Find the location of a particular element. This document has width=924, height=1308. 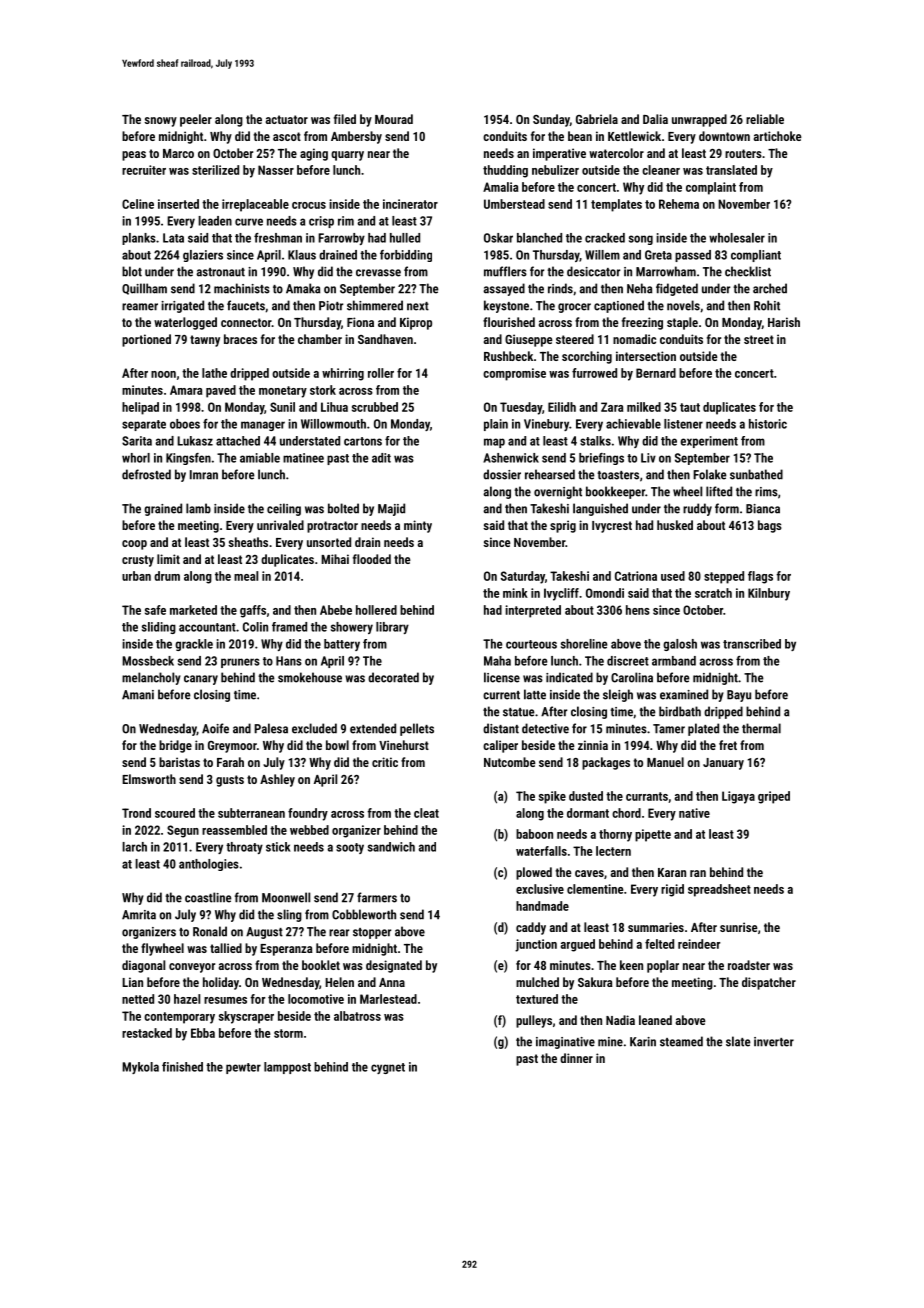

pipette is located at coordinates (653, 835).
